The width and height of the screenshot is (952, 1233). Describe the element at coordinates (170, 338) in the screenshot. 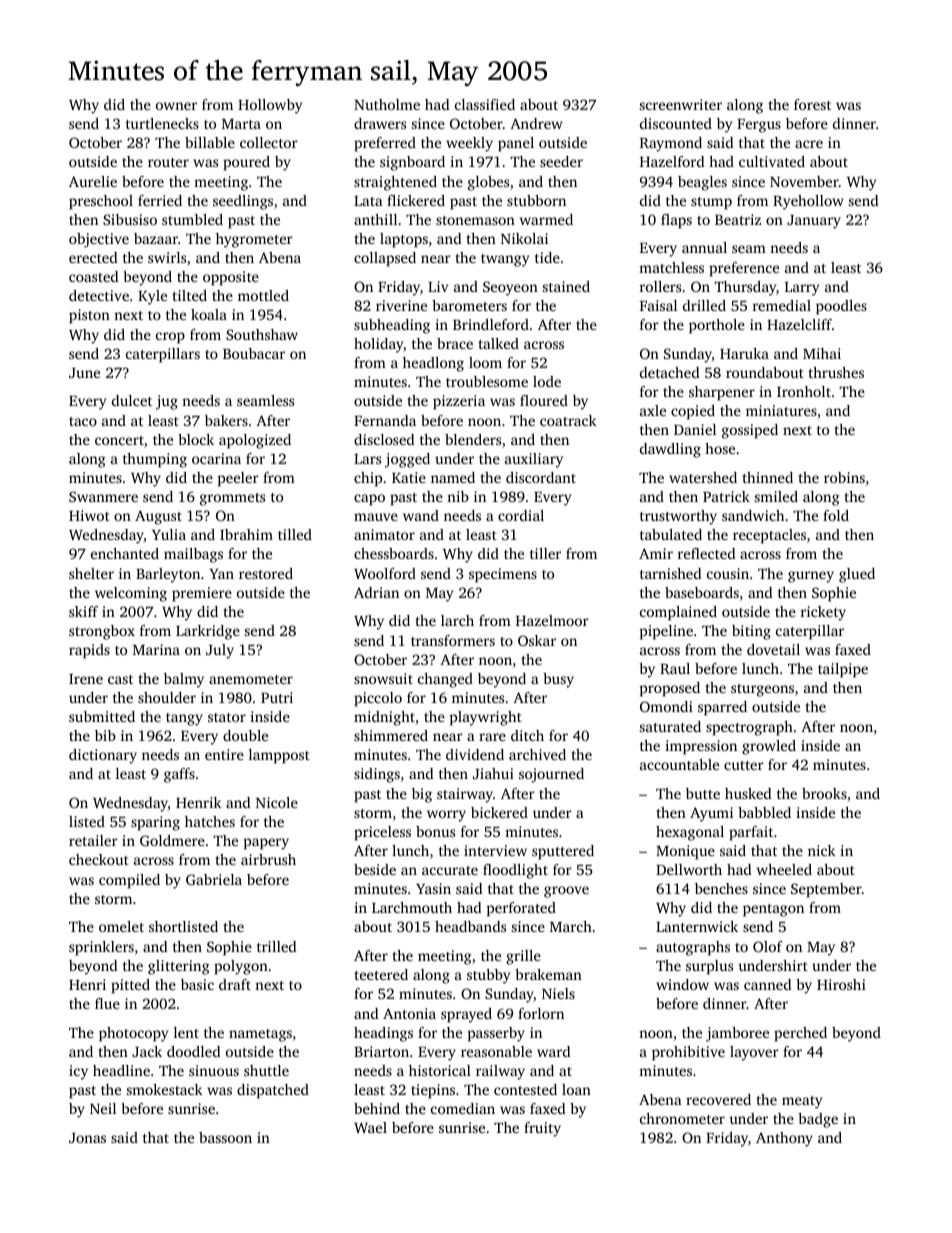

I see `crop` at that location.
